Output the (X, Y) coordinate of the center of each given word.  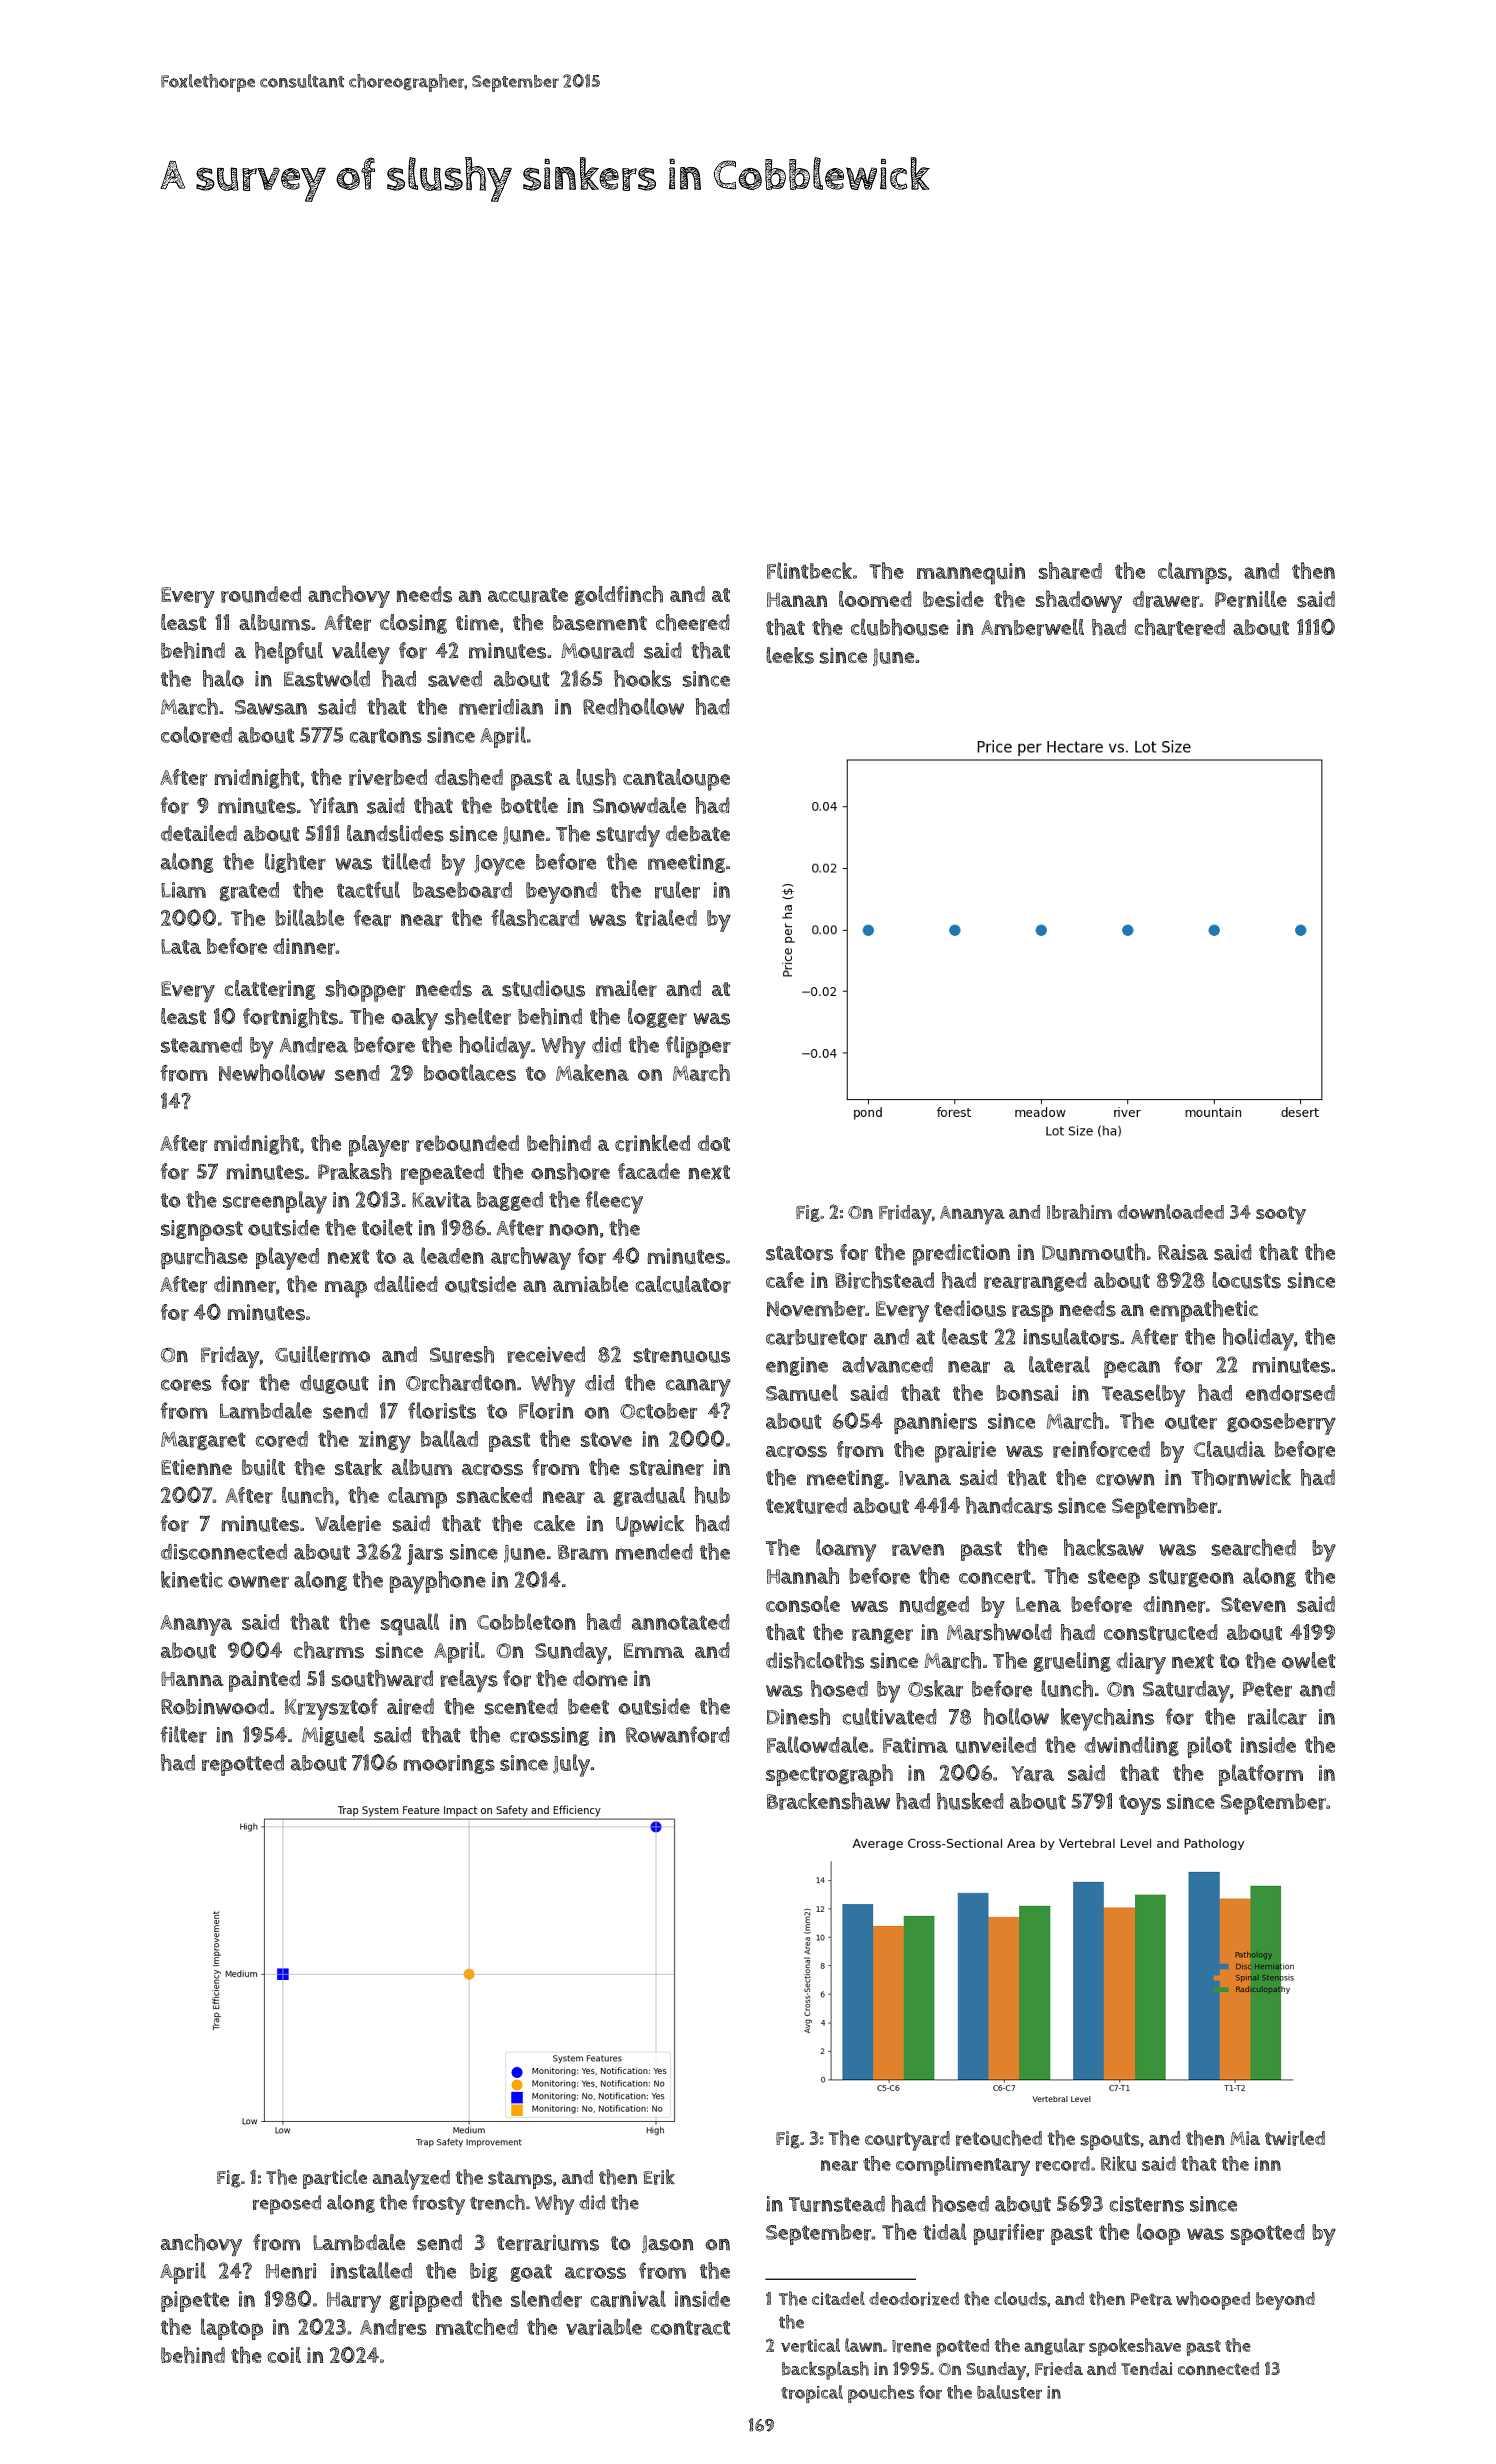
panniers (935, 1423)
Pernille (1251, 599)
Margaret (203, 1441)
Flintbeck (809, 570)
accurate (528, 595)
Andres (393, 2327)
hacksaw (1104, 1547)
